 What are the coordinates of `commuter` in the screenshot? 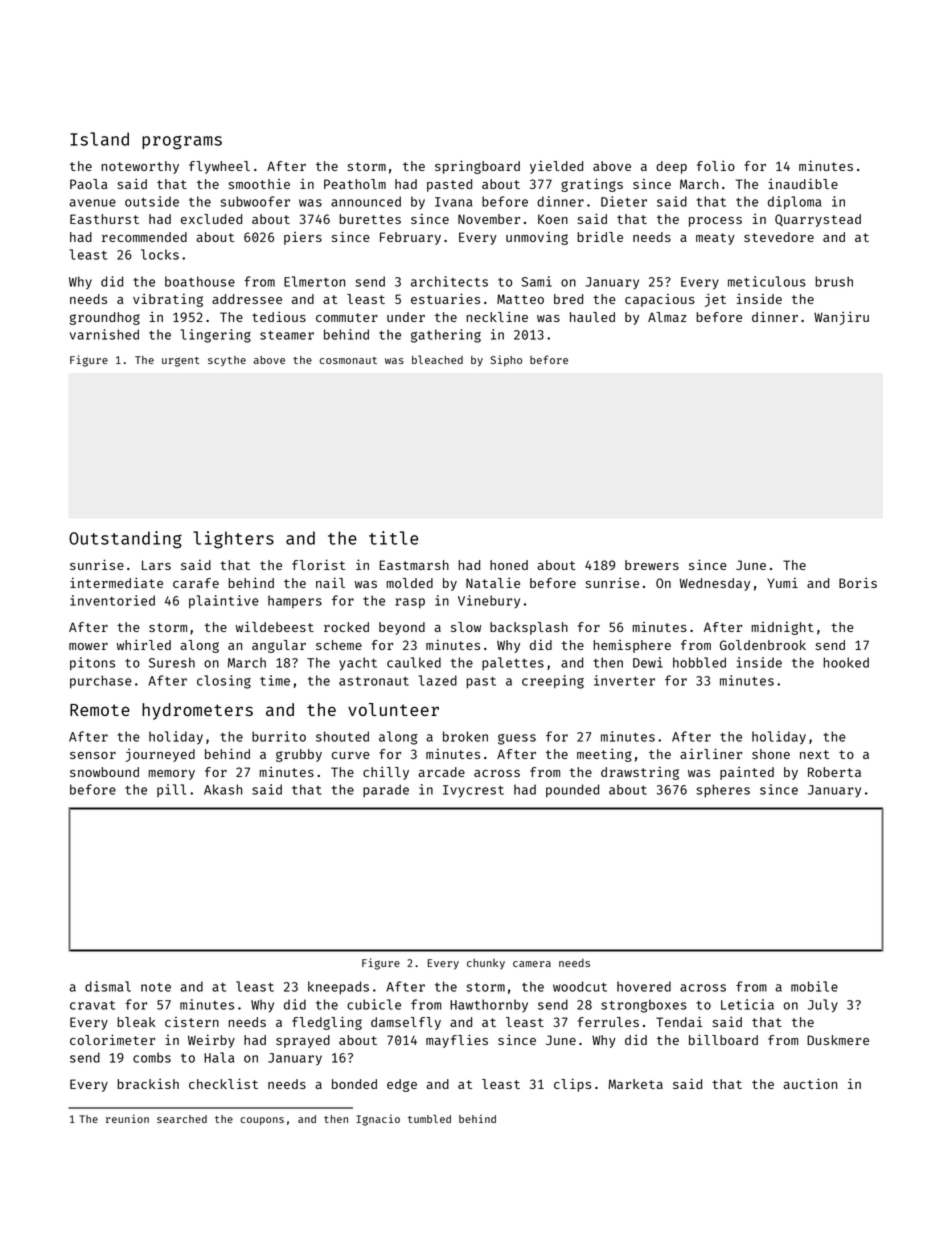 It's located at (347, 317).
